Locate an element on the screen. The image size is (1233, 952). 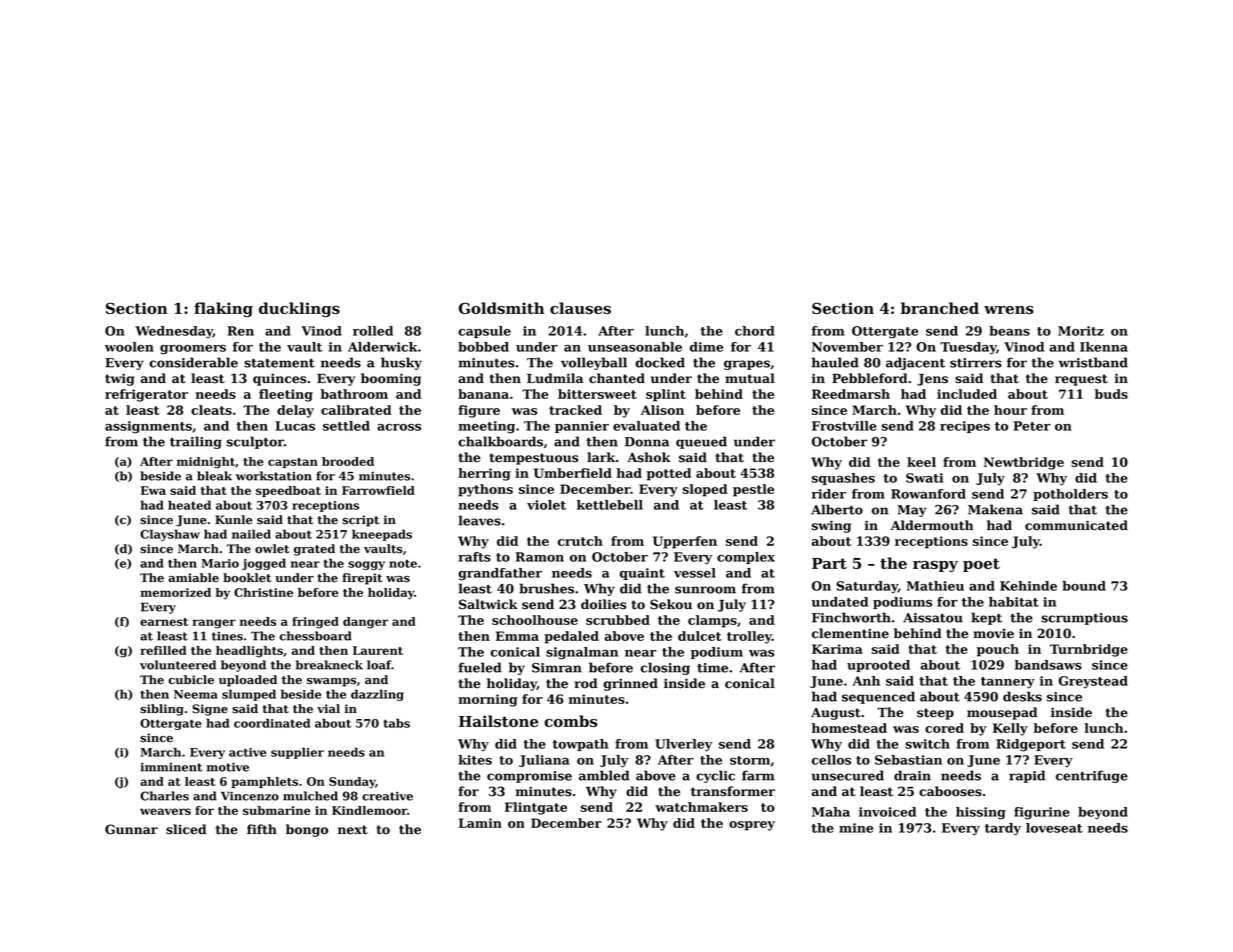
wrens is located at coordinates (1009, 310).
